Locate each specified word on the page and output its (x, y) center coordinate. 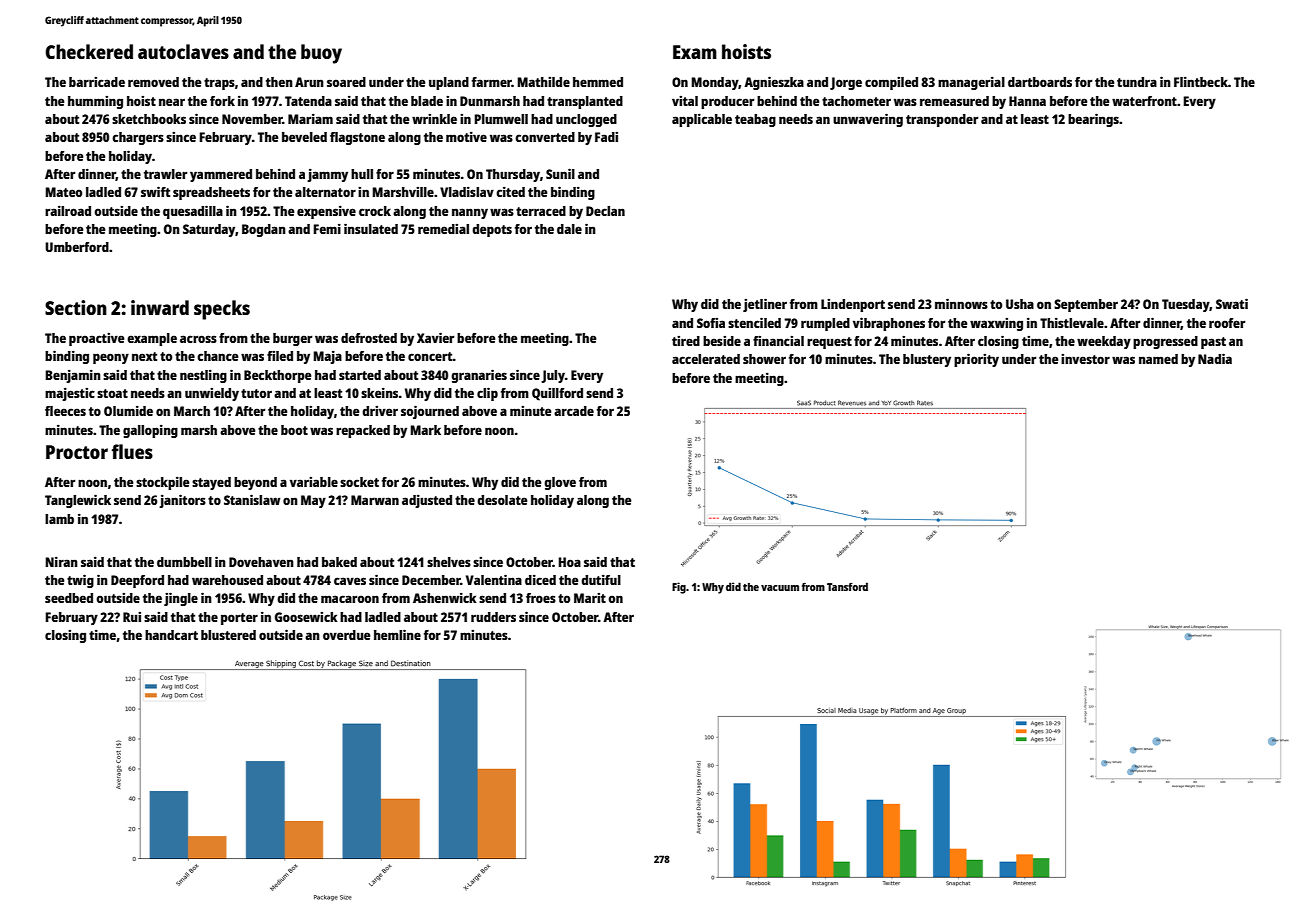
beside (722, 341)
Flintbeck (1201, 82)
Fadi (606, 137)
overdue (346, 635)
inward (160, 307)
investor (1085, 359)
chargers (138, 138)
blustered (228, 635)
